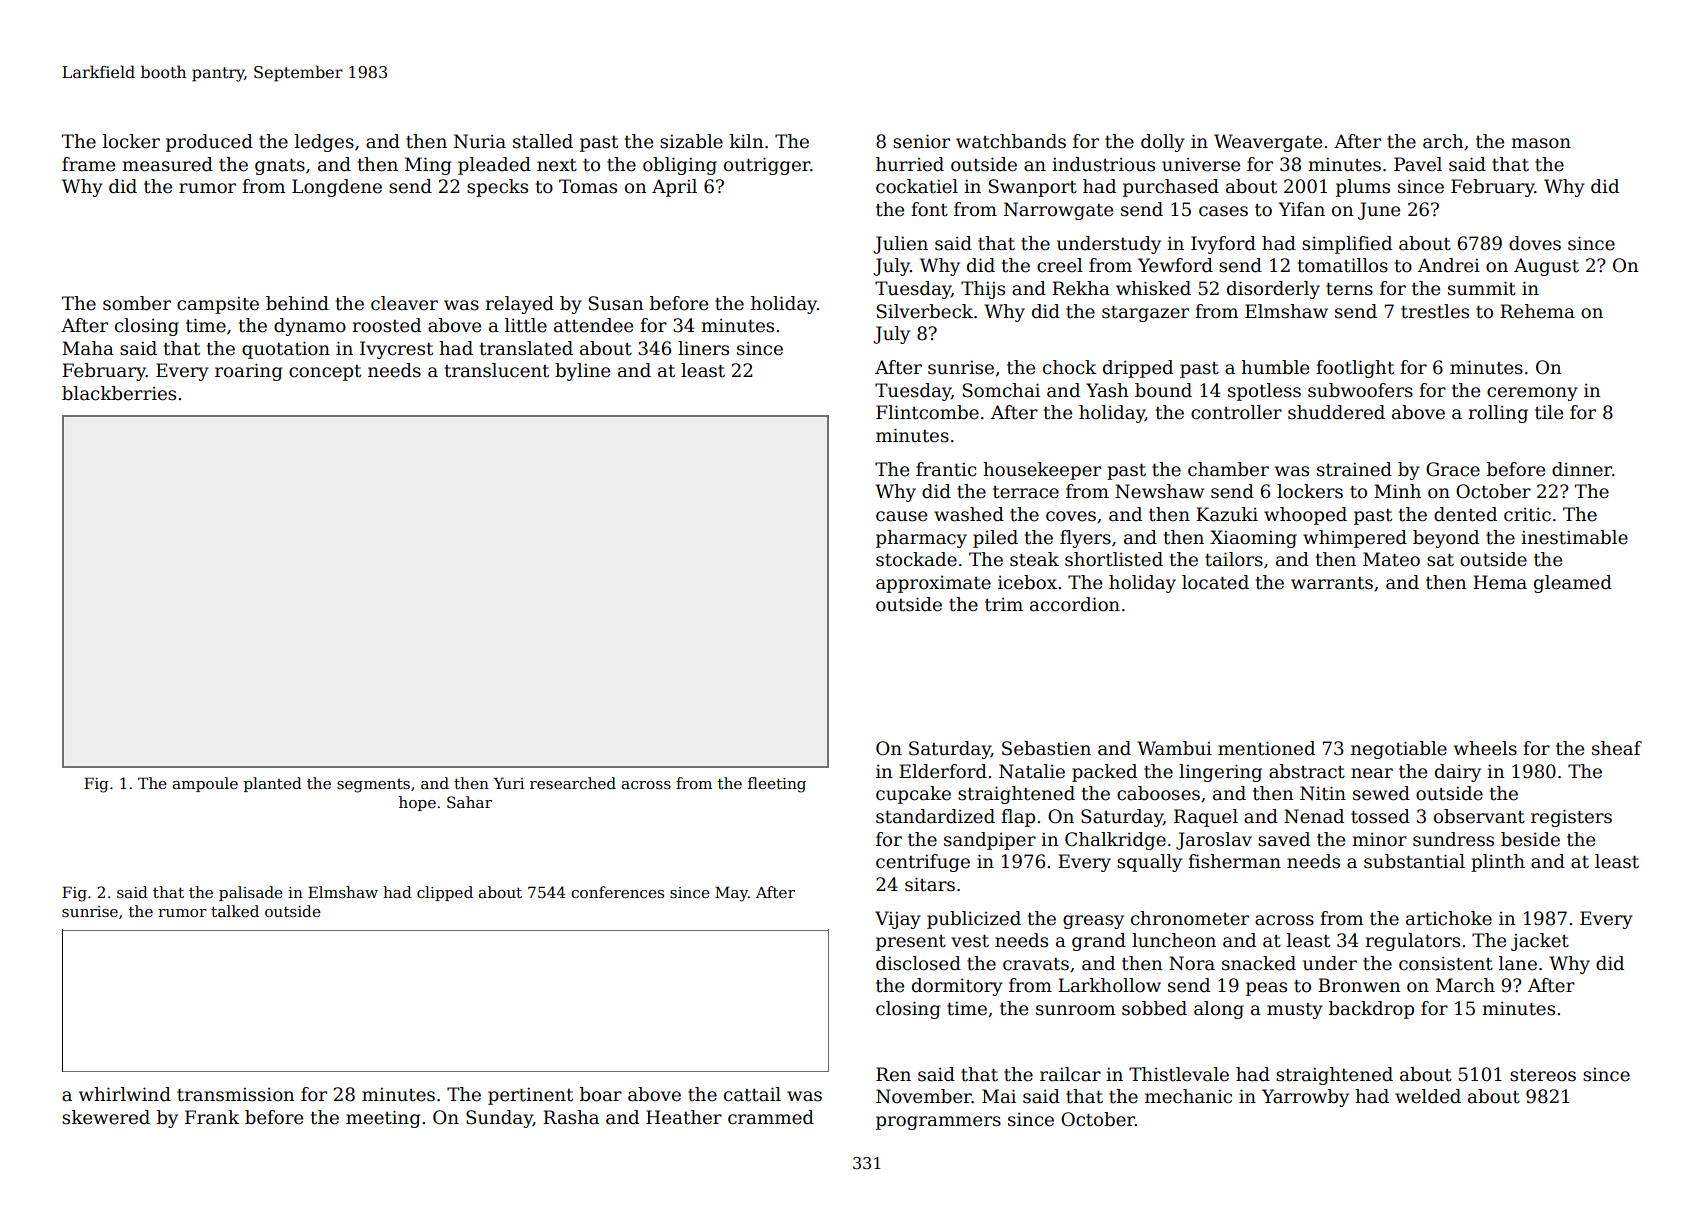 This page has height=1205, width=1704. I want to click on trestles, so click(1435, 311).
